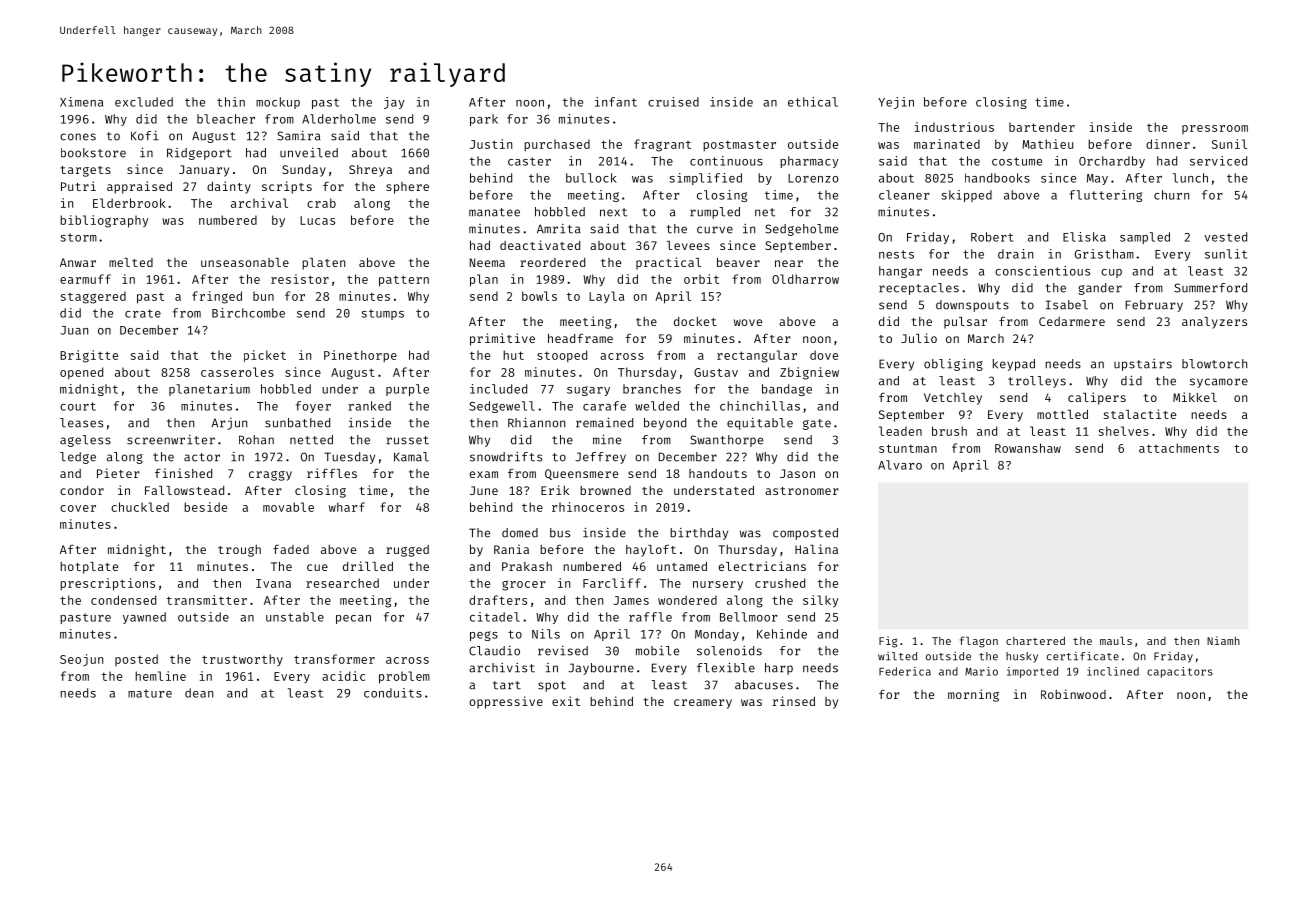 The height and width of the image is (924, 1308). I want to click on netted, so click(311, 440).
